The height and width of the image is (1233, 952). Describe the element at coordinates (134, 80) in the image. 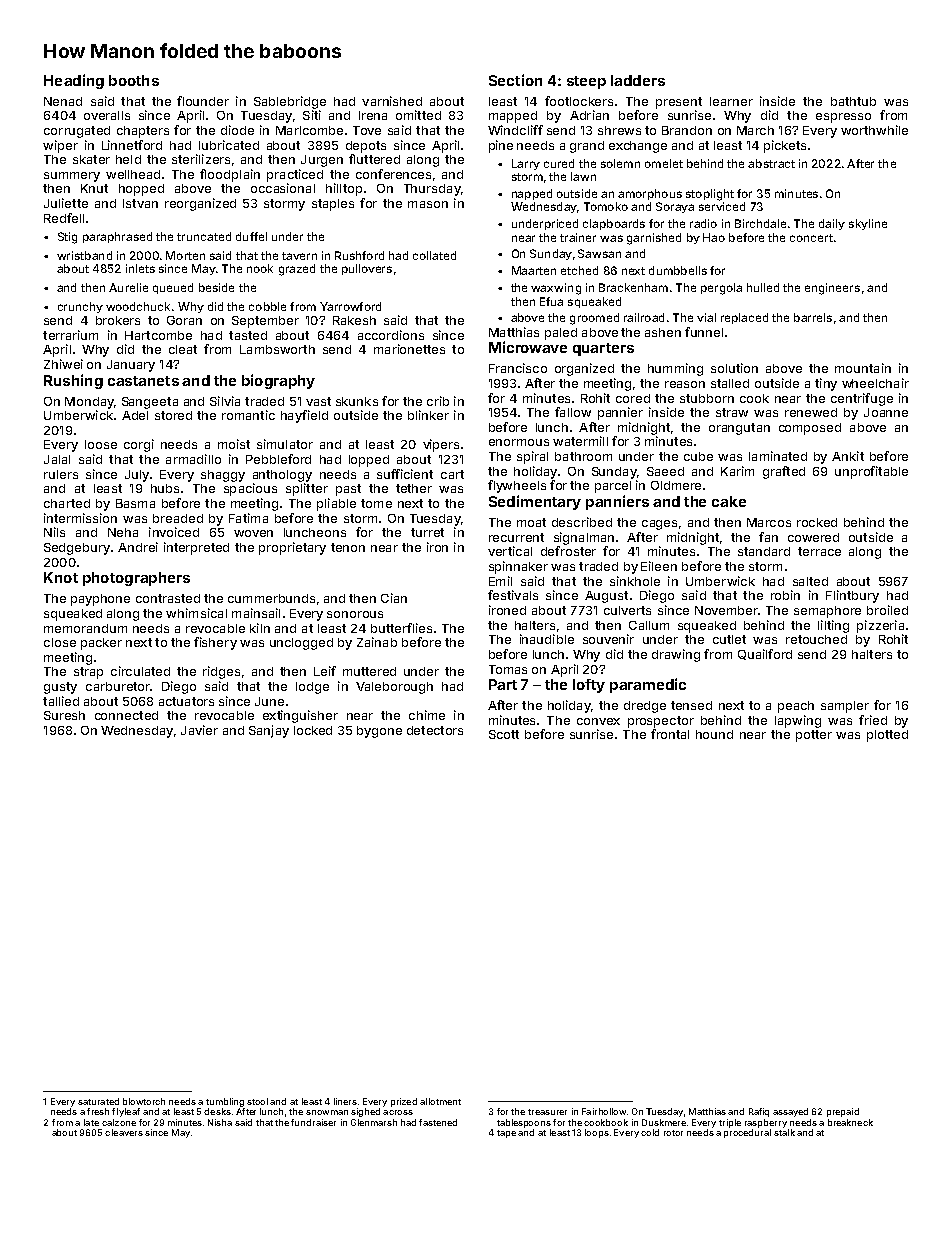

I see `booths` at that location.
